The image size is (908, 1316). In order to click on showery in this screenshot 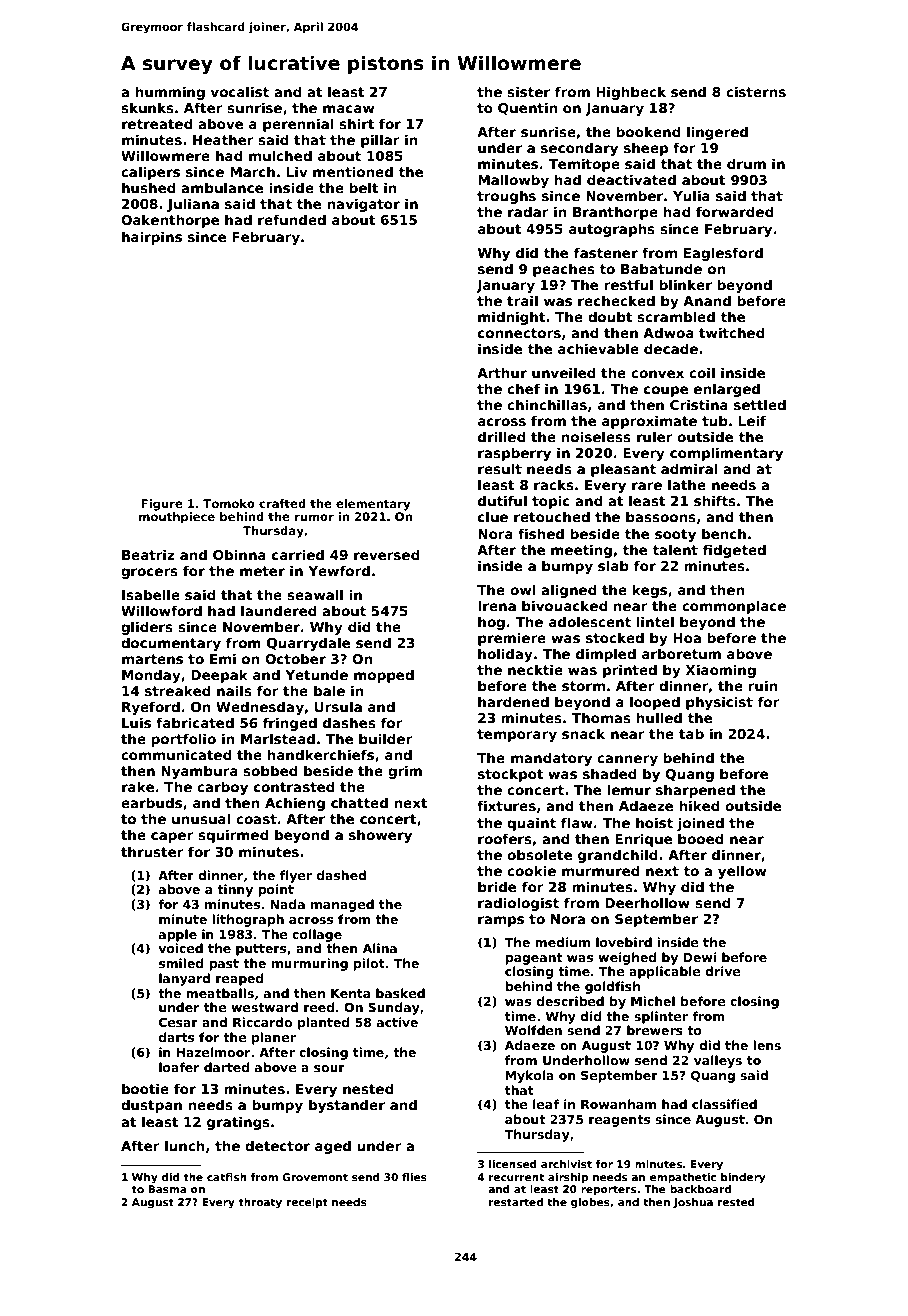, I will do `click(380, 836)`.
